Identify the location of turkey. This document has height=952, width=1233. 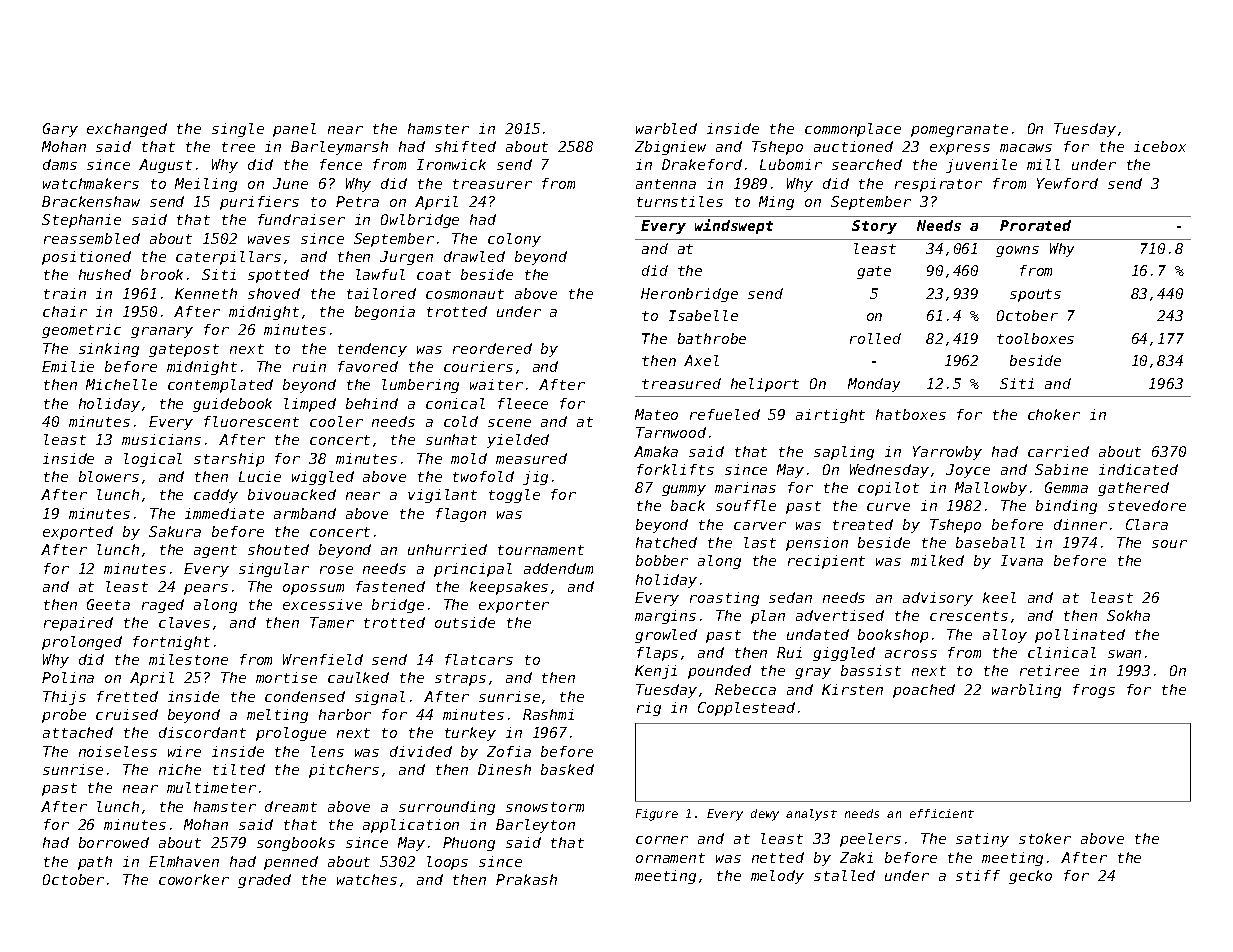
(470, 734).
